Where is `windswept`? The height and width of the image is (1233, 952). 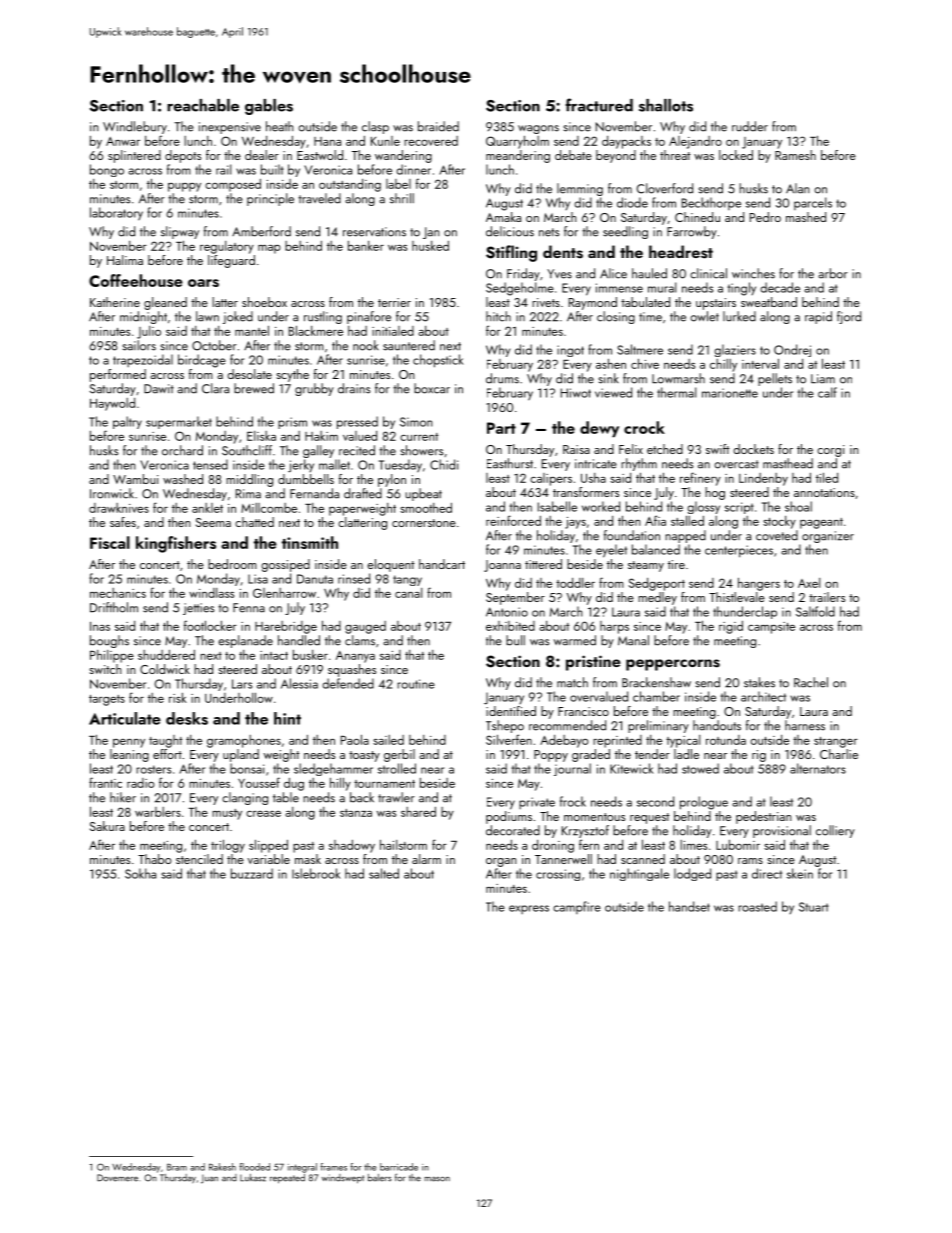
windswept is located at coordinates (343, 1179).
